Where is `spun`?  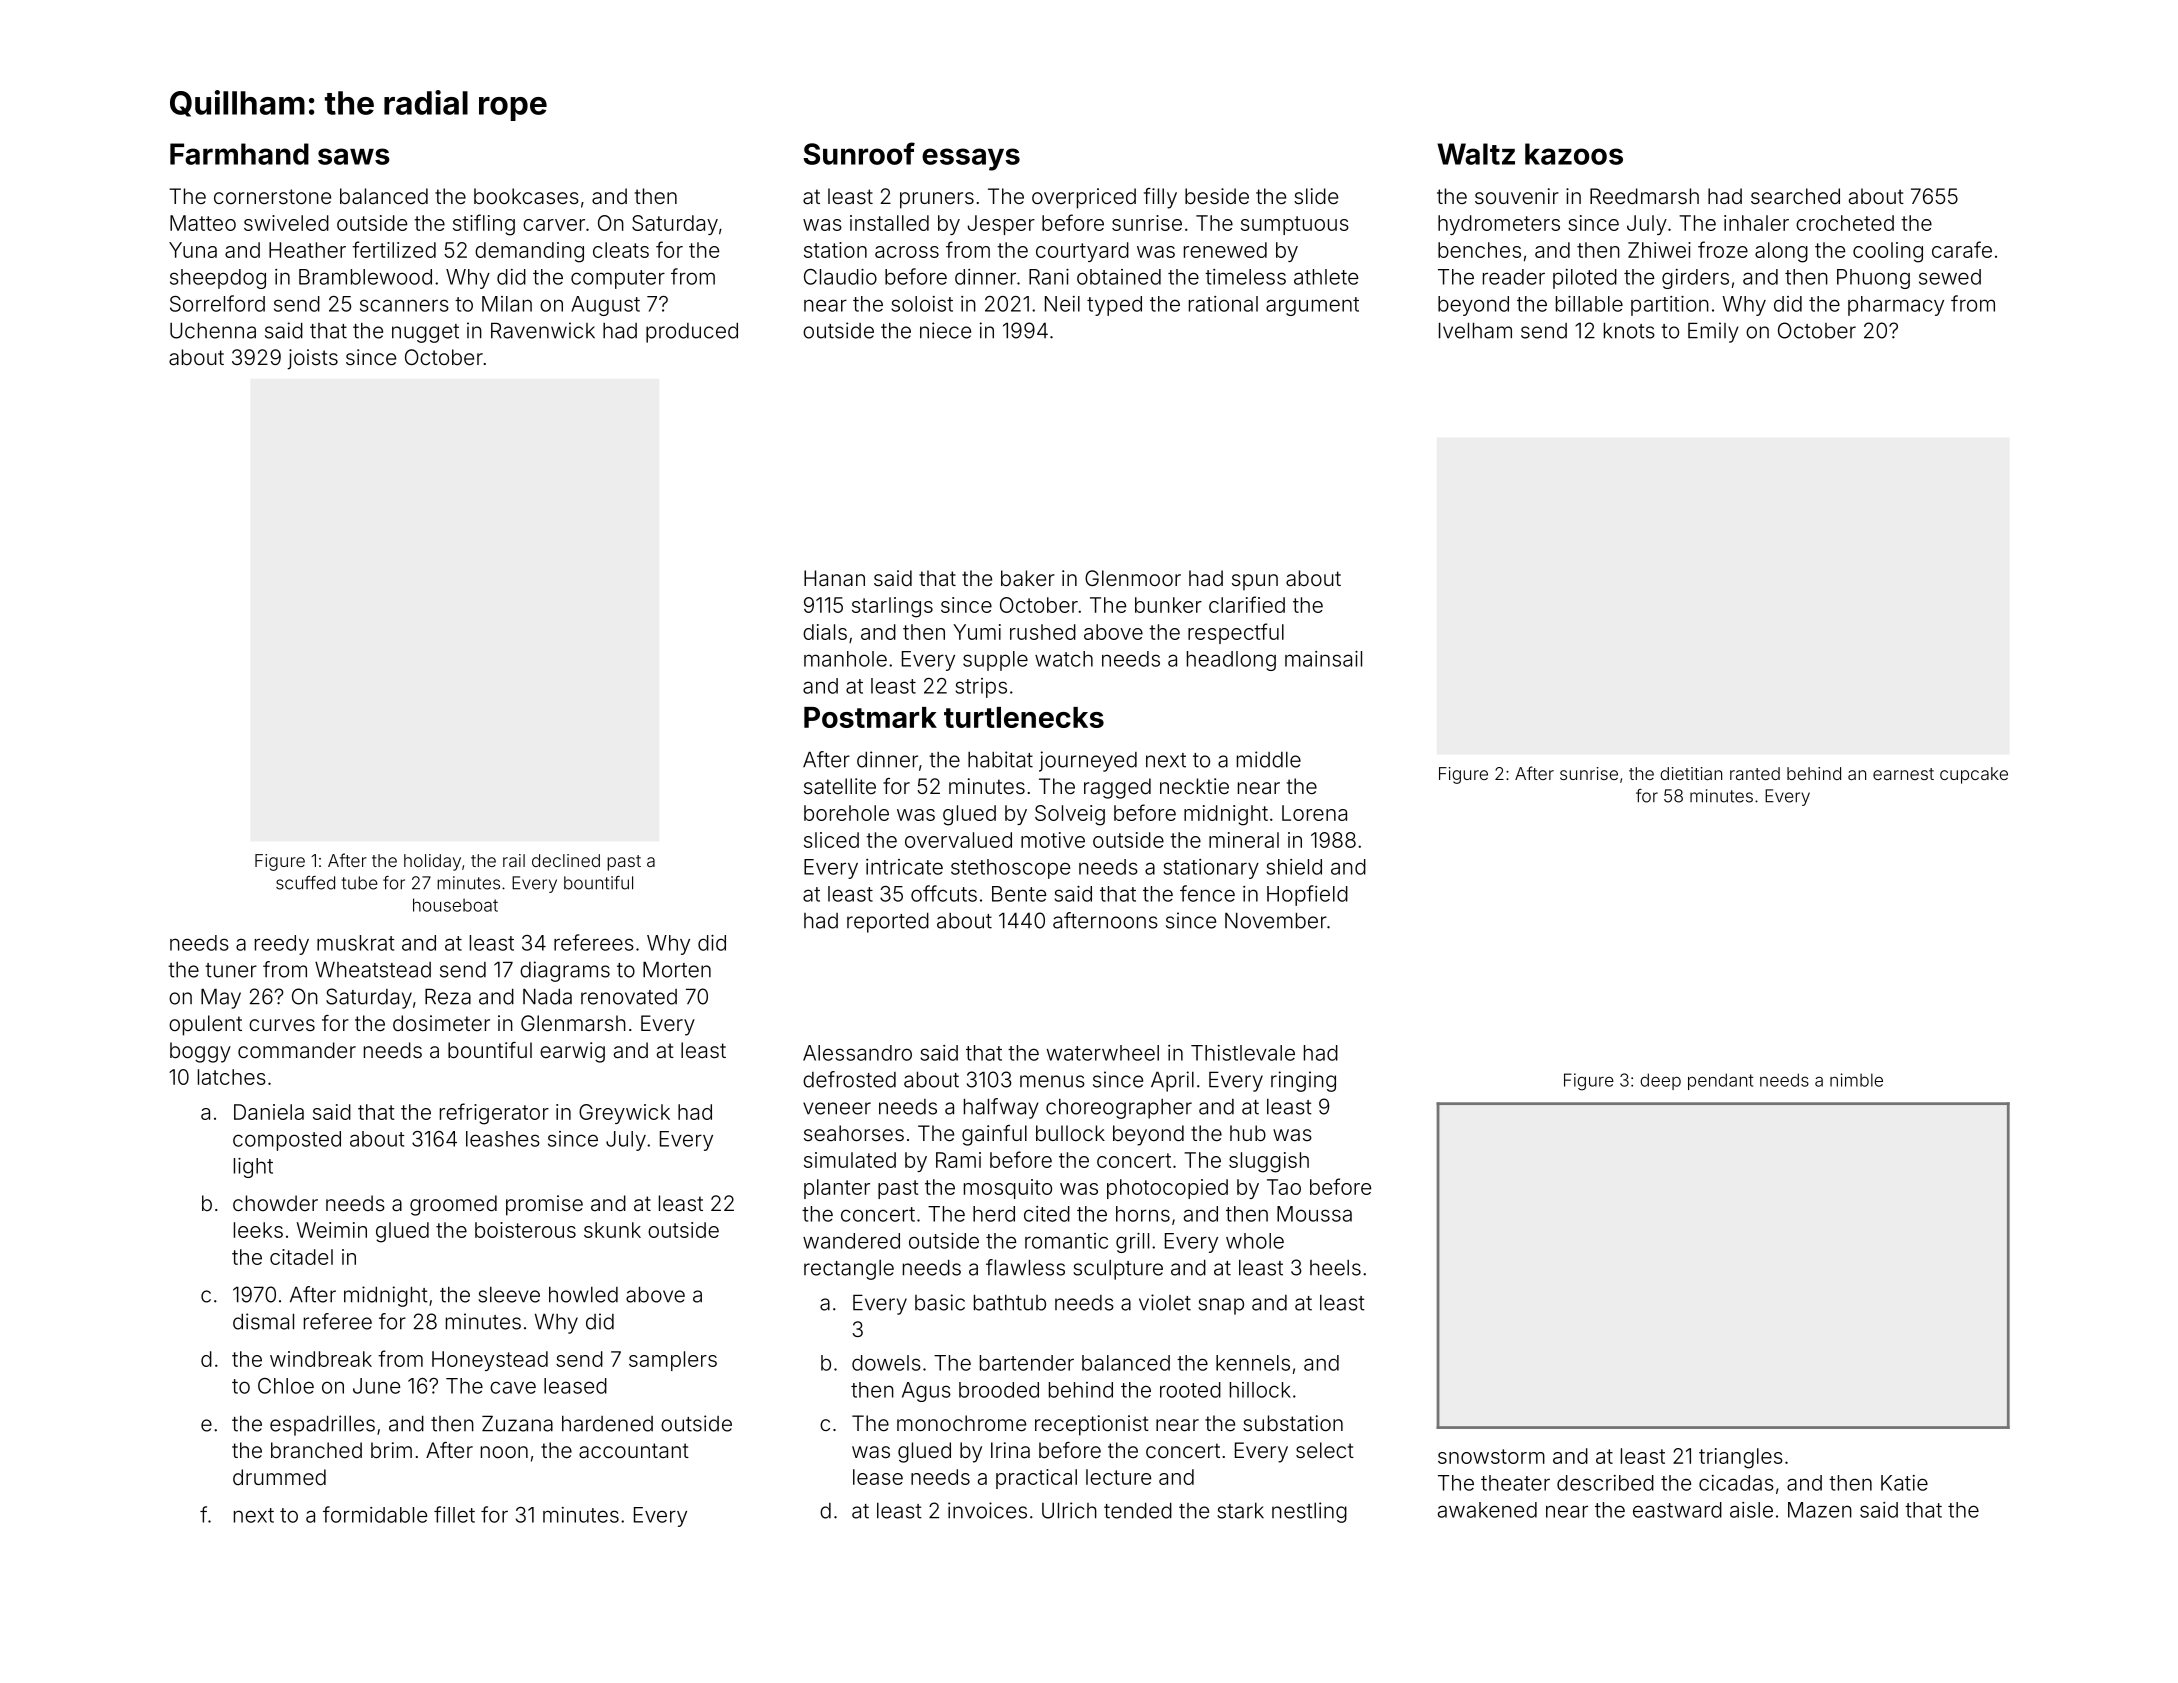 spun is located at coordinates (1255, 582).
